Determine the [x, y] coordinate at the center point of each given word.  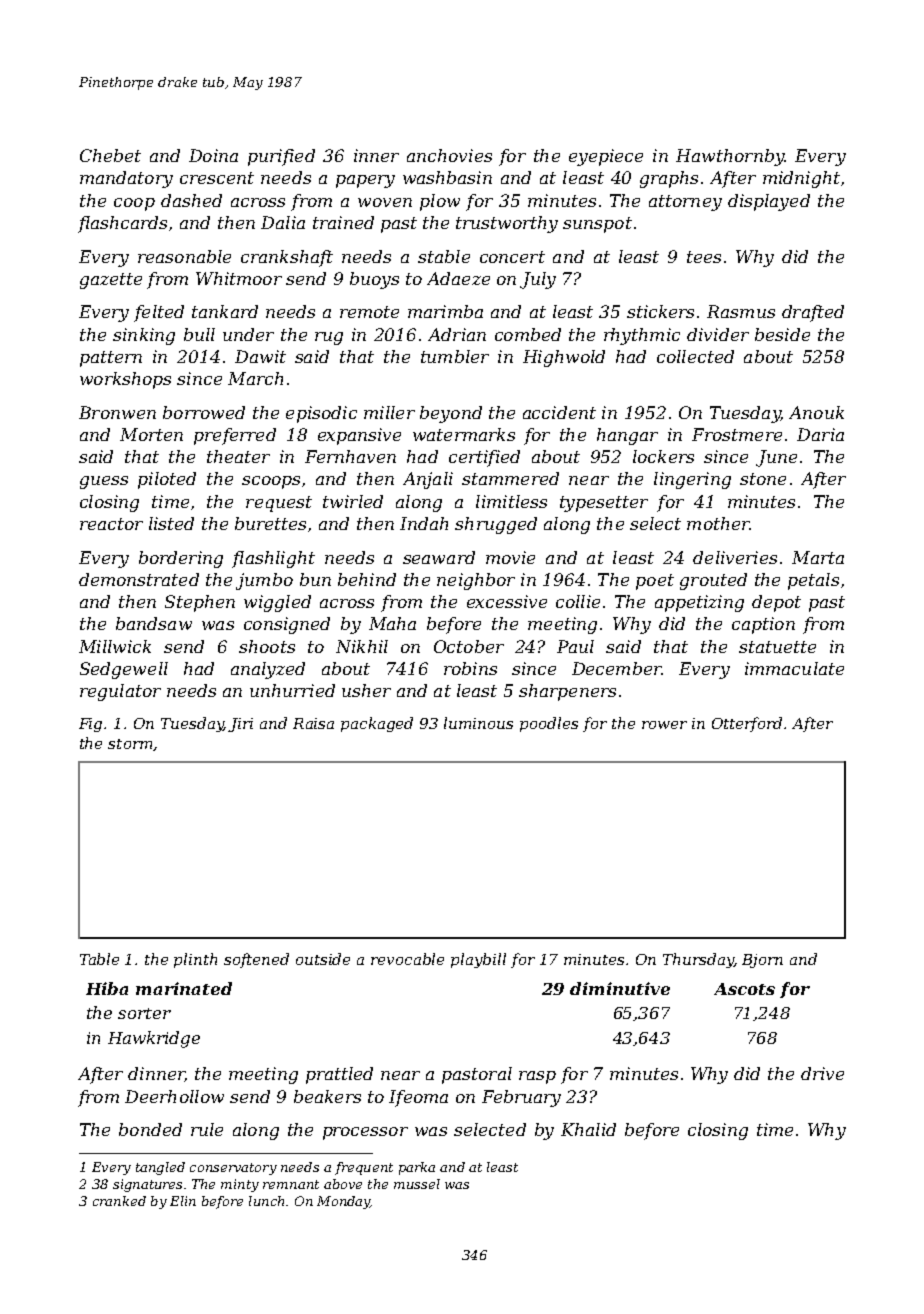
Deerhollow [174, 1096]
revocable [407, 959]
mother [718, 523]
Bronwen [117, 412]
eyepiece [606, 157]
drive [822, 1073]
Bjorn [762, 961]
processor [365, 1133]
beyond [451, 414]
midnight [801, 179]
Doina [213, 155]
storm [130, 744]
